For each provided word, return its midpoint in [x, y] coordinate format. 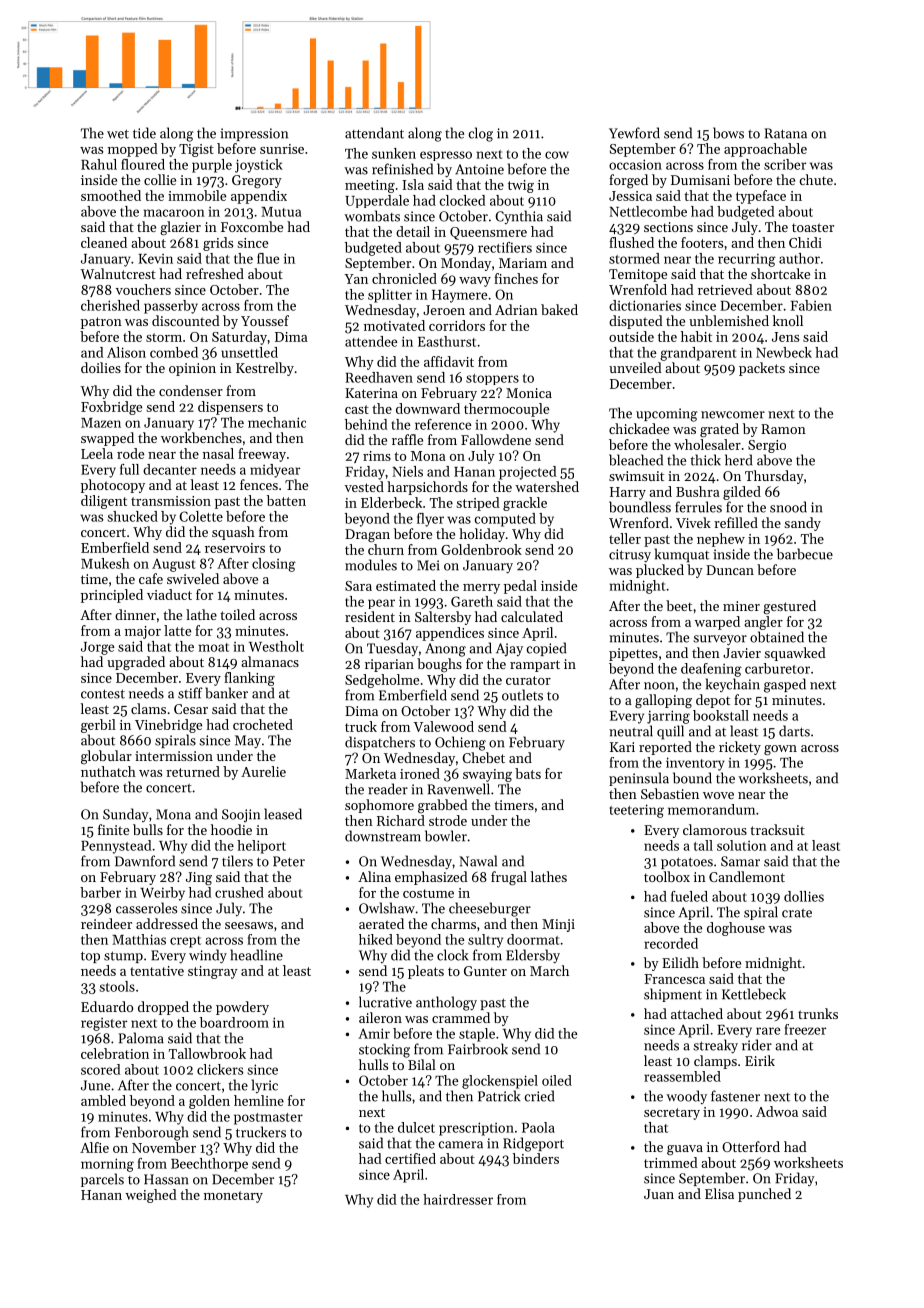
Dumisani [700, 180]
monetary [233, 1197]
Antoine [479, 169]
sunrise [282, 149]
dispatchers [380, 743]
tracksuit [777, 829]
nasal [218, 453]
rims [377, 456]
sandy [802, 524]
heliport [261, 847]
